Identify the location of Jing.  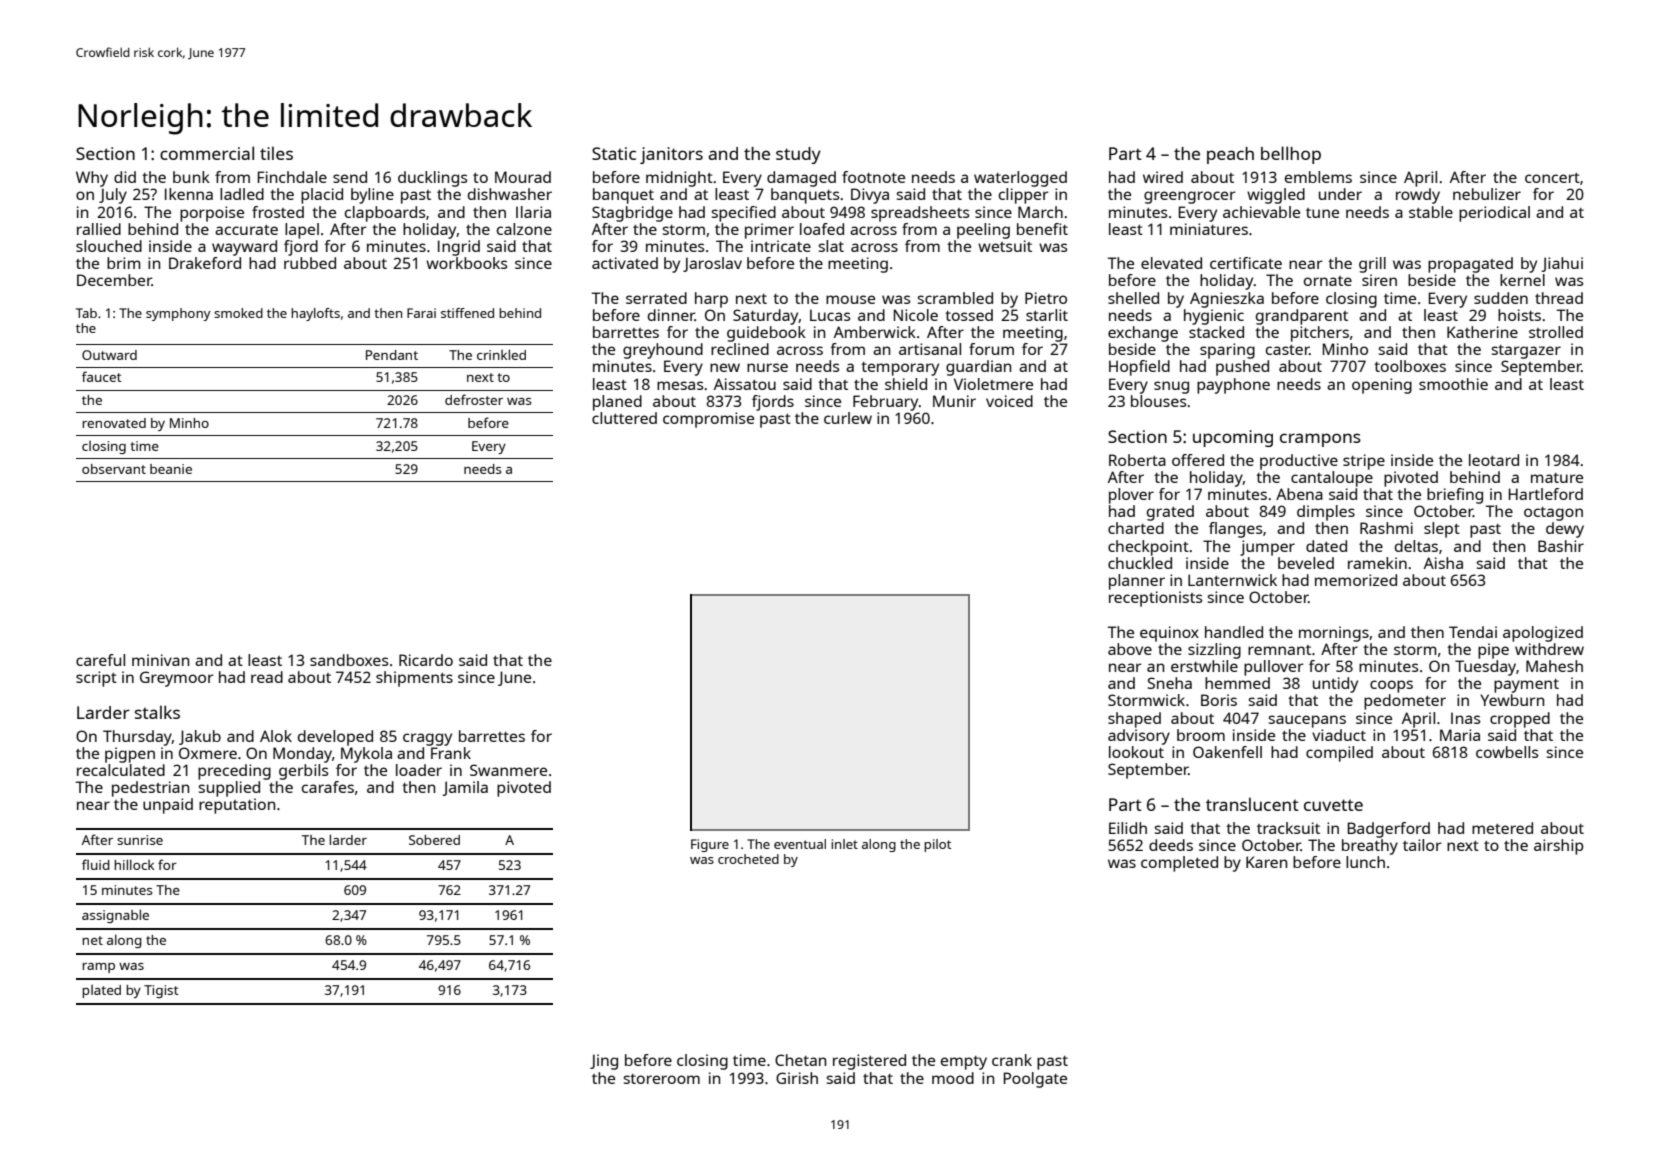
(604, 1062).
